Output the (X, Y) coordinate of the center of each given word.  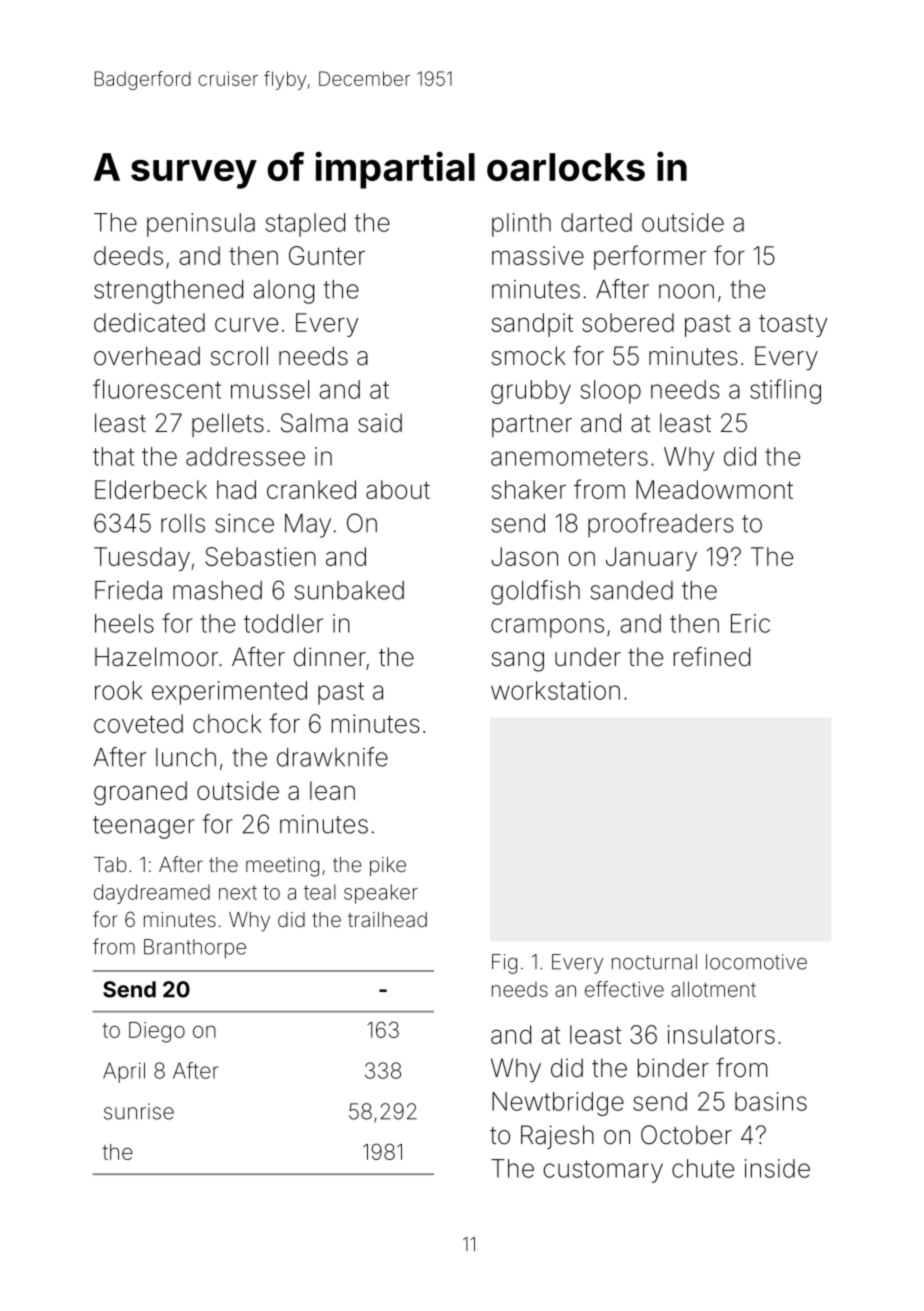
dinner (330, 657)
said (380, 423)
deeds (128, 255)
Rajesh (557, 1137)
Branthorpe (195, 949)
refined (712, 657)
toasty (793, 325)
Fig (504, 964)
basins (771, 1101)
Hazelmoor (156, 657)
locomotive (756, 962)
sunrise (139, 1111)
